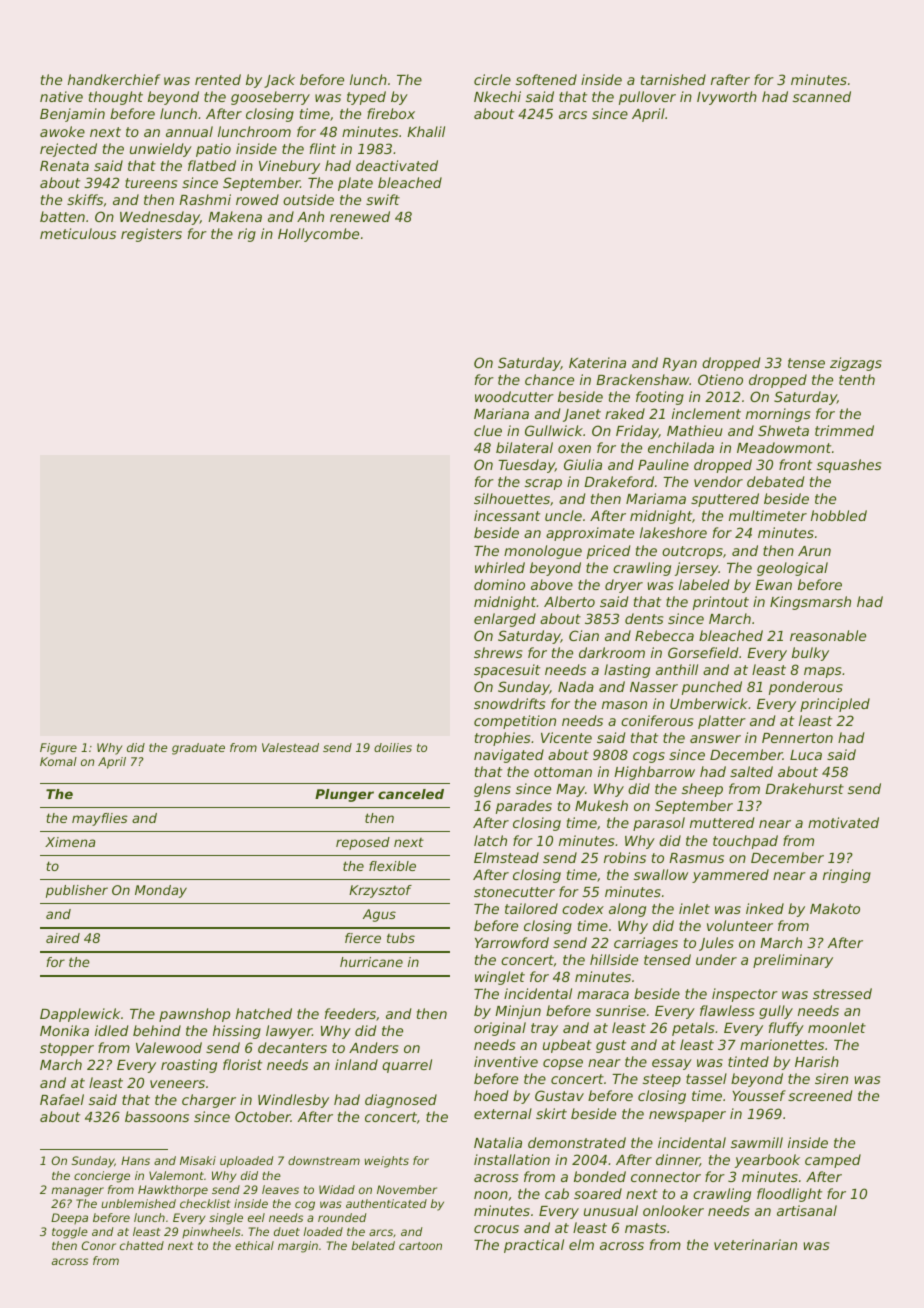 This document has height=1308, width=924. Describe the element at coordinates (67, 1049) in the document. I see `stopper` at that location.
